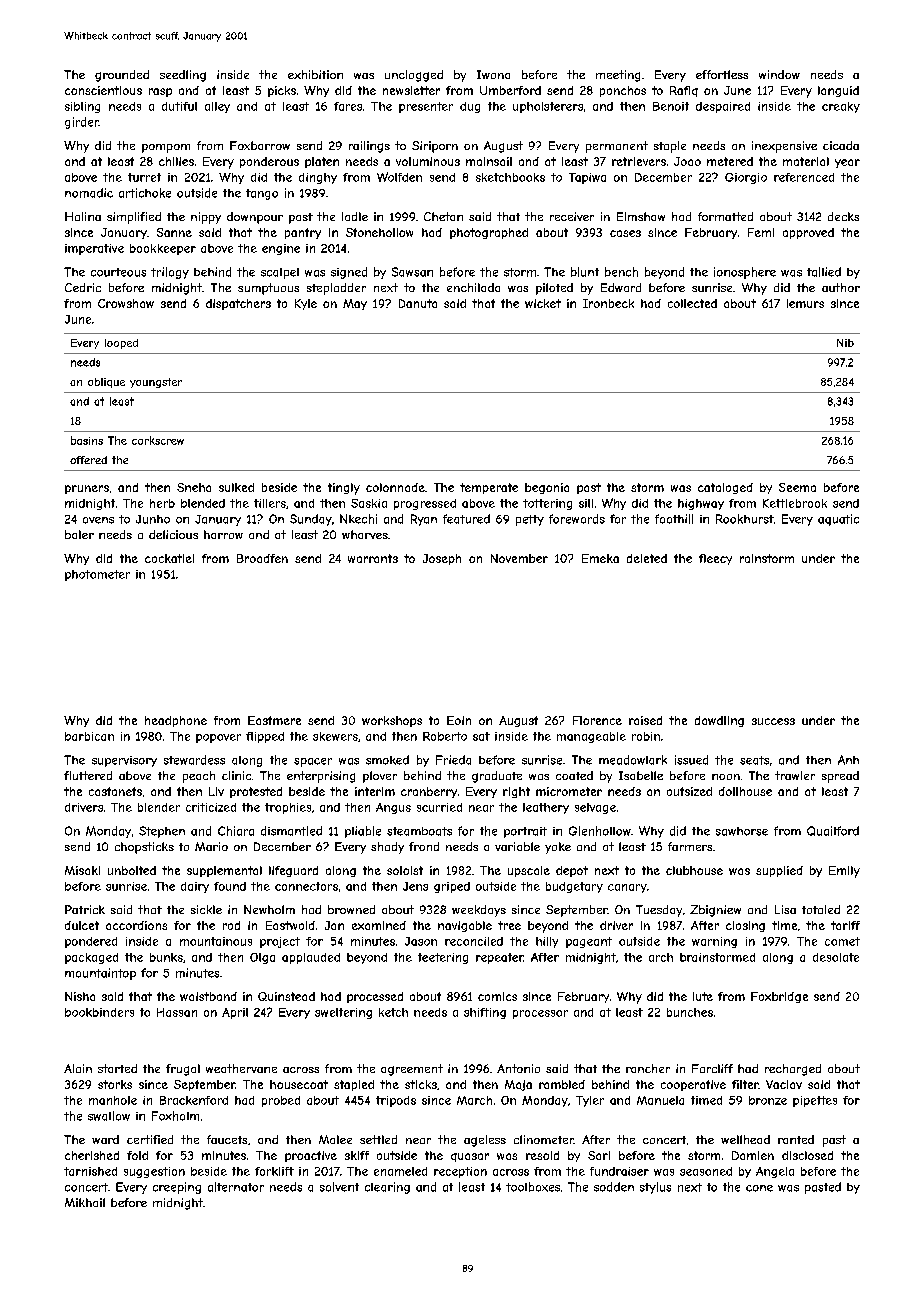  Describe the element at coordinates (479, 911) in the screenshot. I see `weekdays` at that location.
